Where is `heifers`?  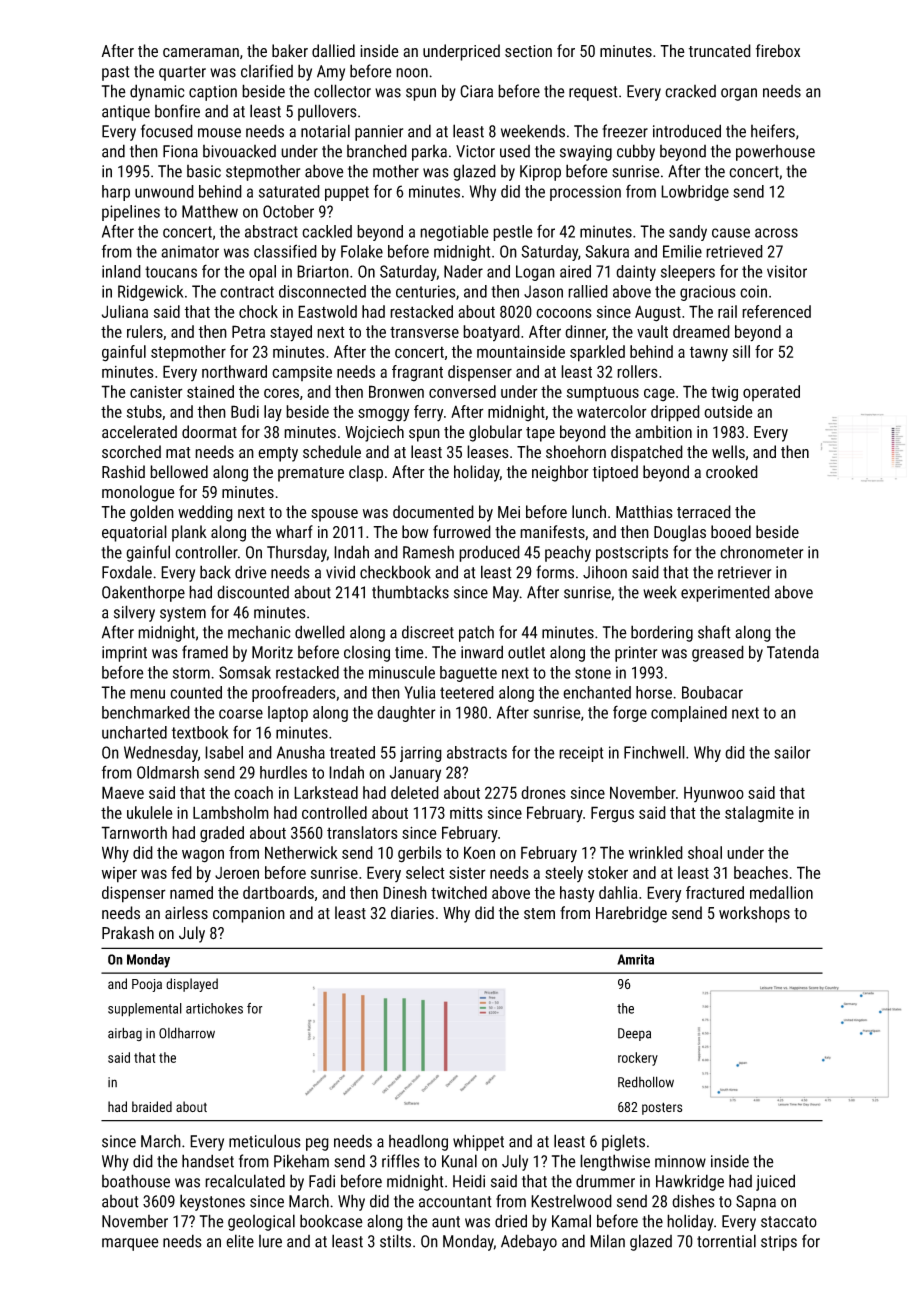
heifers is located at coordinates (773, 131).
